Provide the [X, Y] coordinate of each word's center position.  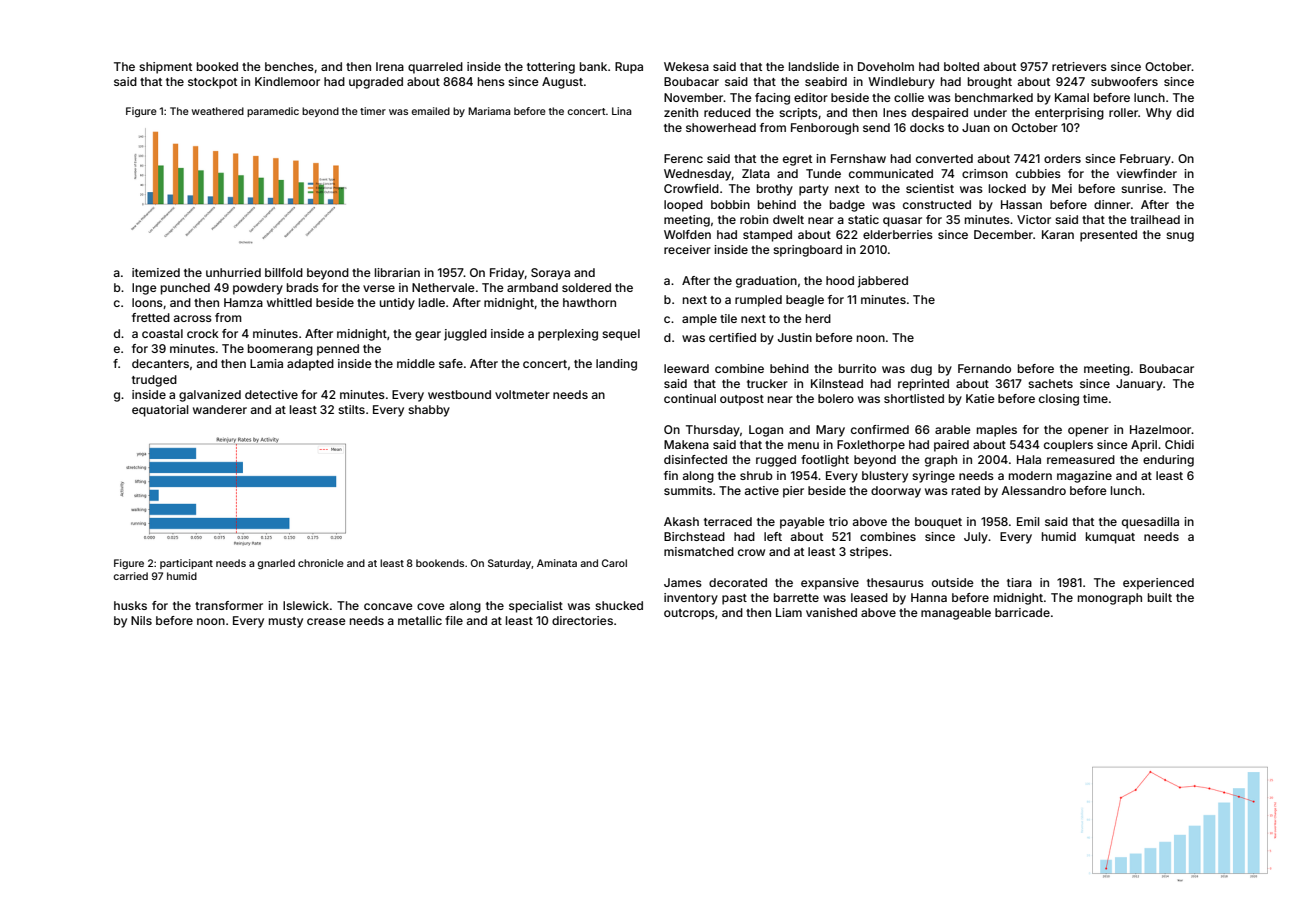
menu [803, 445]
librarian [397, 272]
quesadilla [1150, 523]
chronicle [321, 563]
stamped [767, 236]
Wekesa [686, 66]
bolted [961, 66]
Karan [1058, 234]
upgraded [376, 83]
